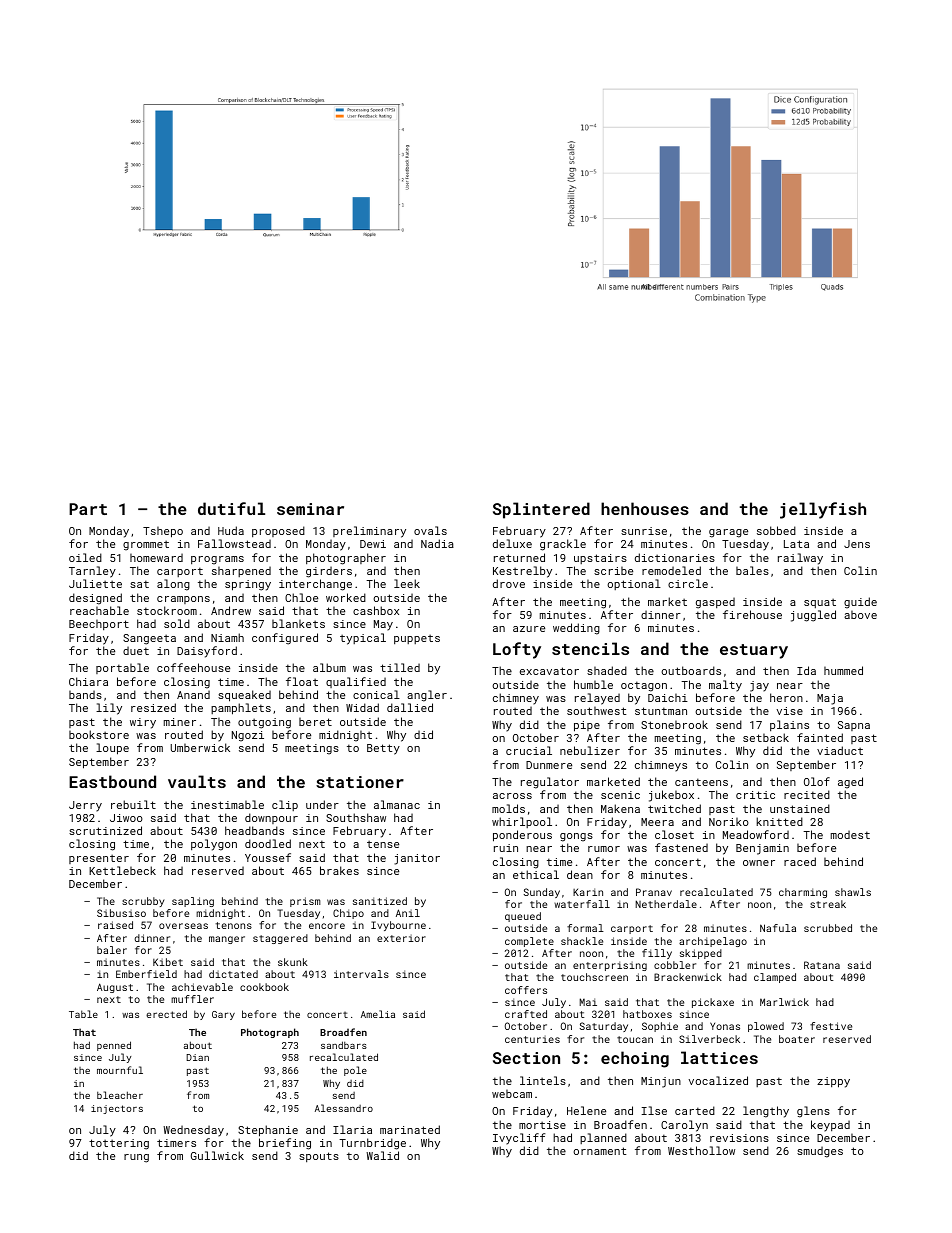 Image resolution: width=952 pixels, height=1233 pixels. What do you see at coordinates (823, 510) in the image?
I see `jellyfish` at bounding box center [823, 510].
